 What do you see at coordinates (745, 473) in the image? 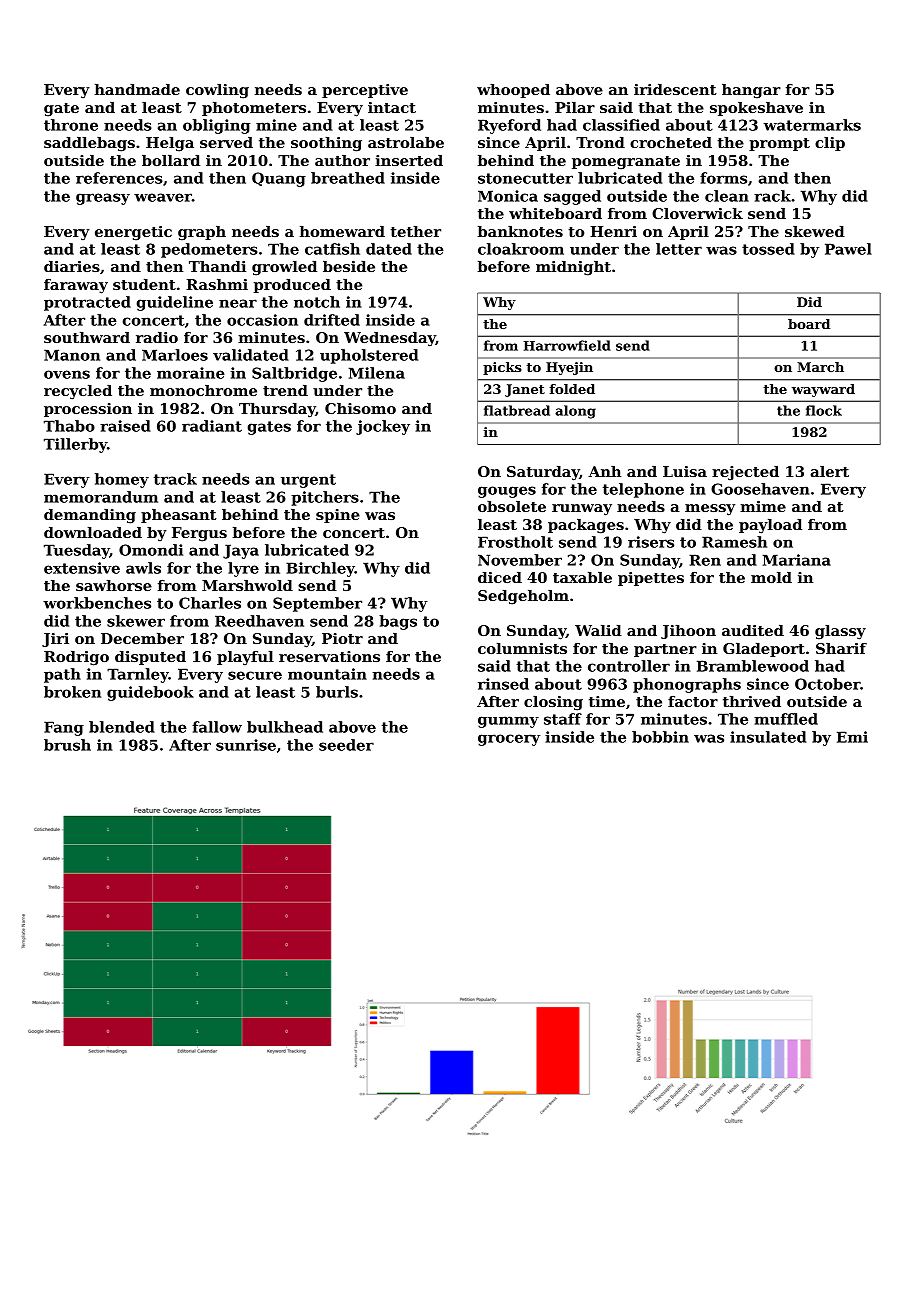
I see `rejected` at bounding box center [745, 473].
